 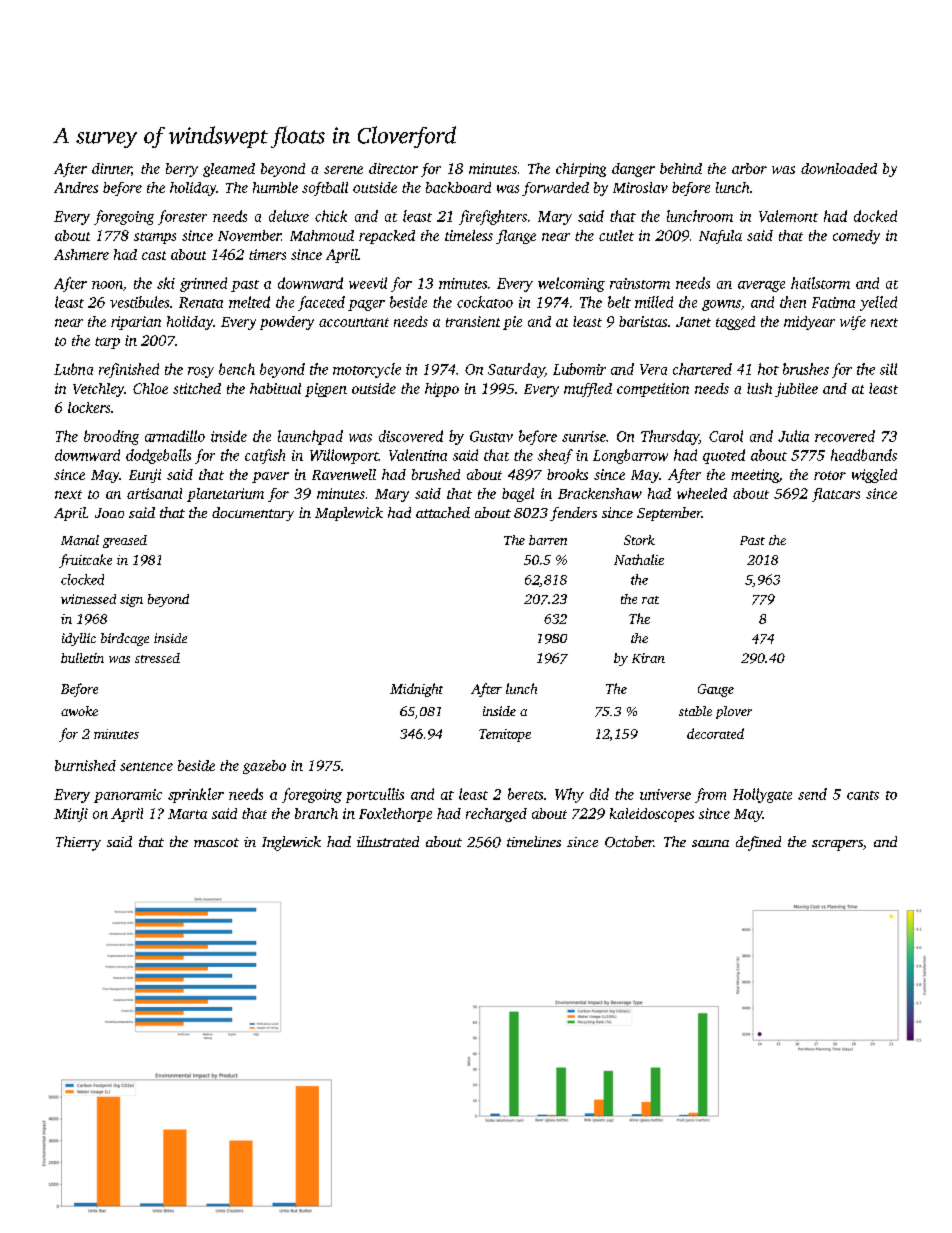 I want to click on Temitope, so click(x=505, y=735).
